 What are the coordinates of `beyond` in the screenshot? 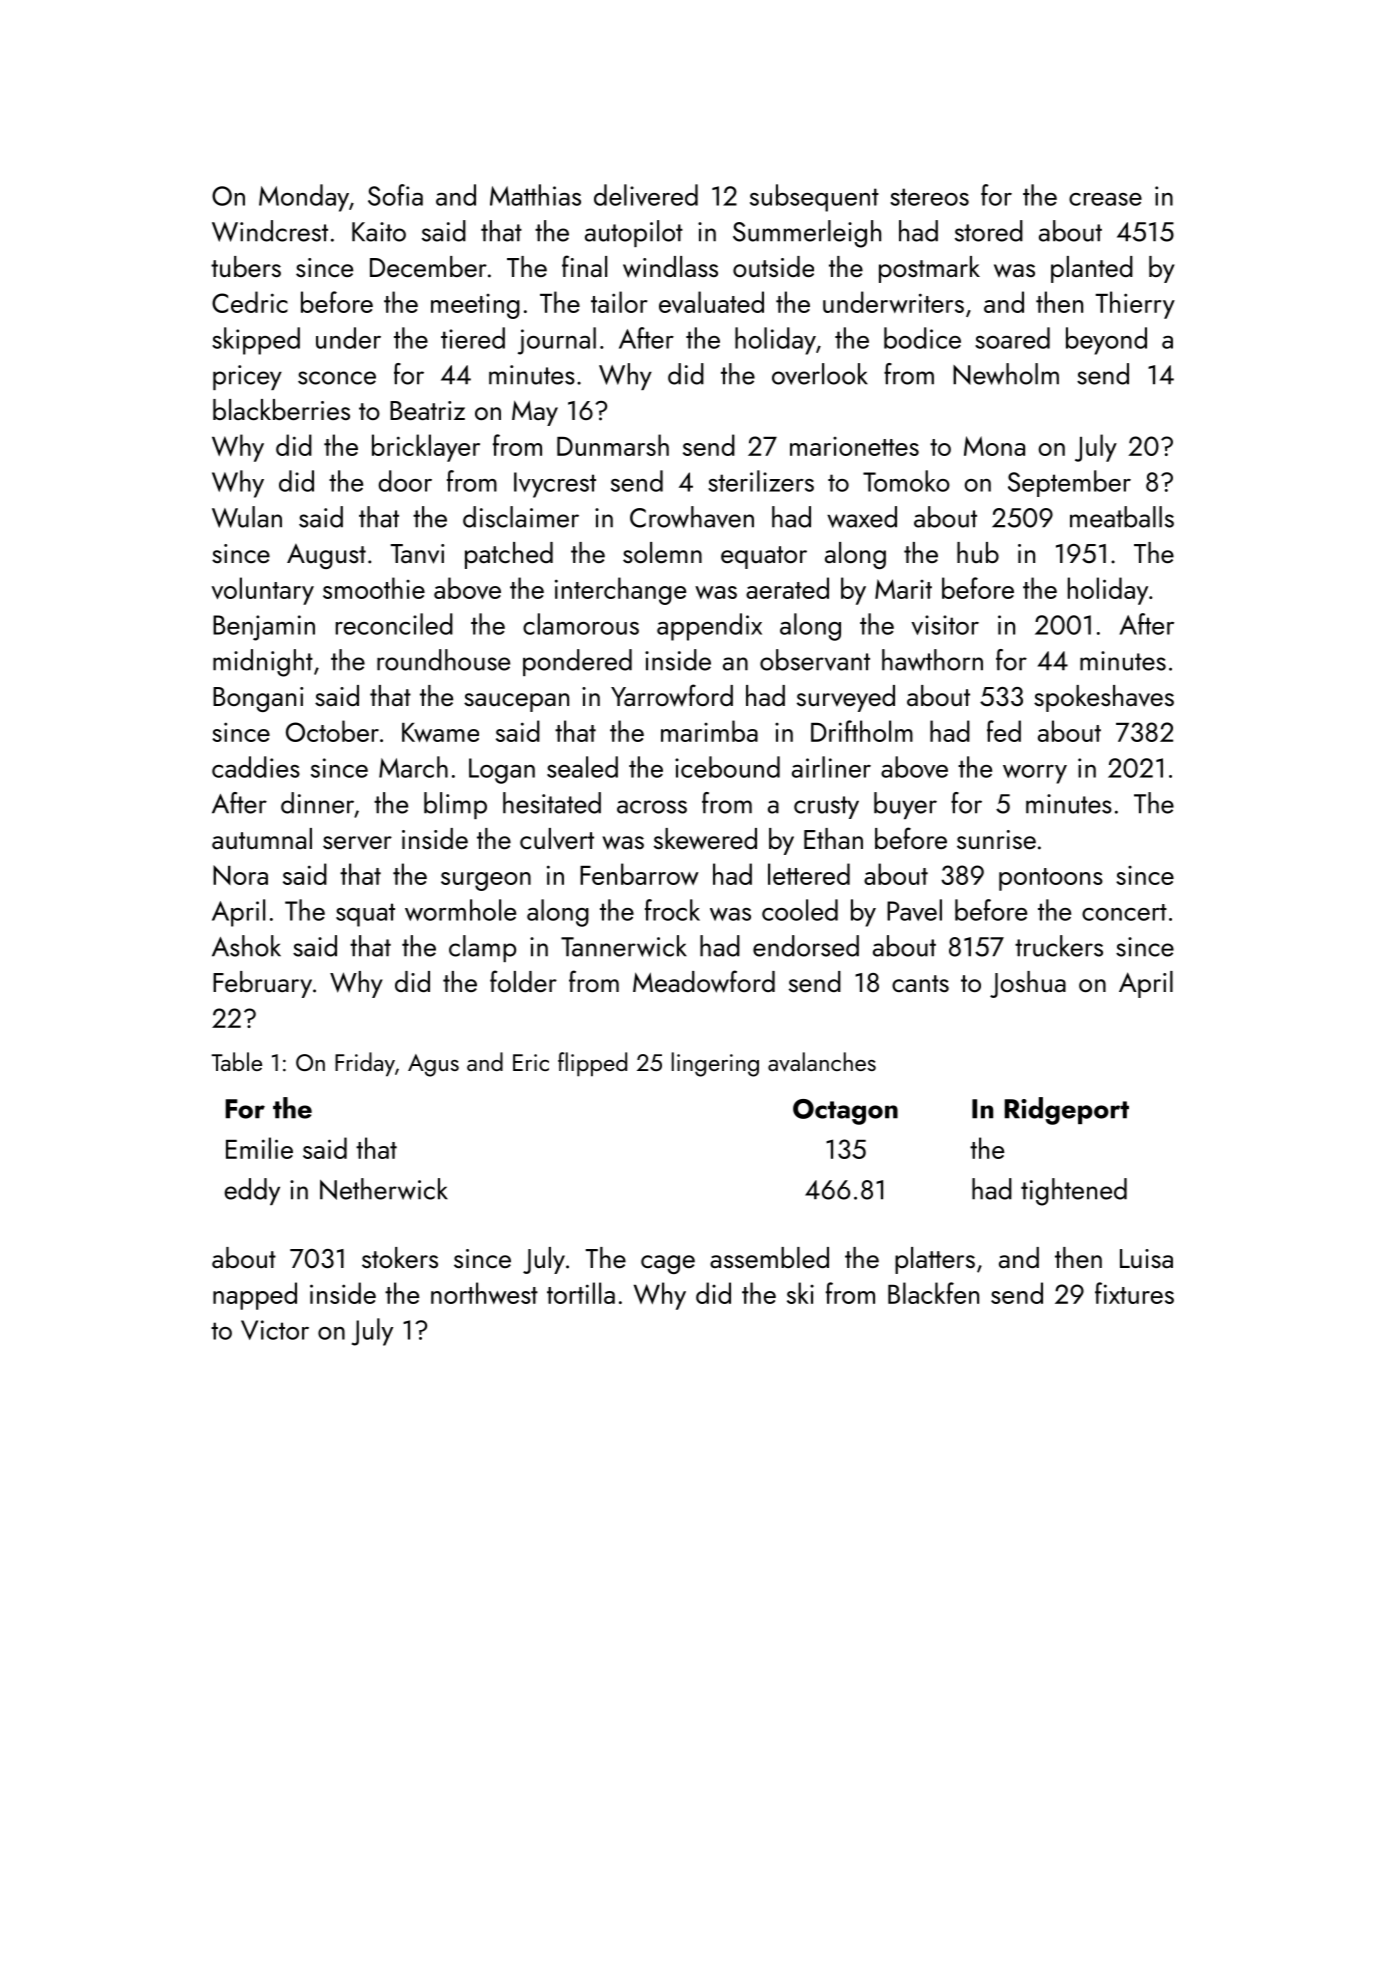 It's located at (1106, 341).
